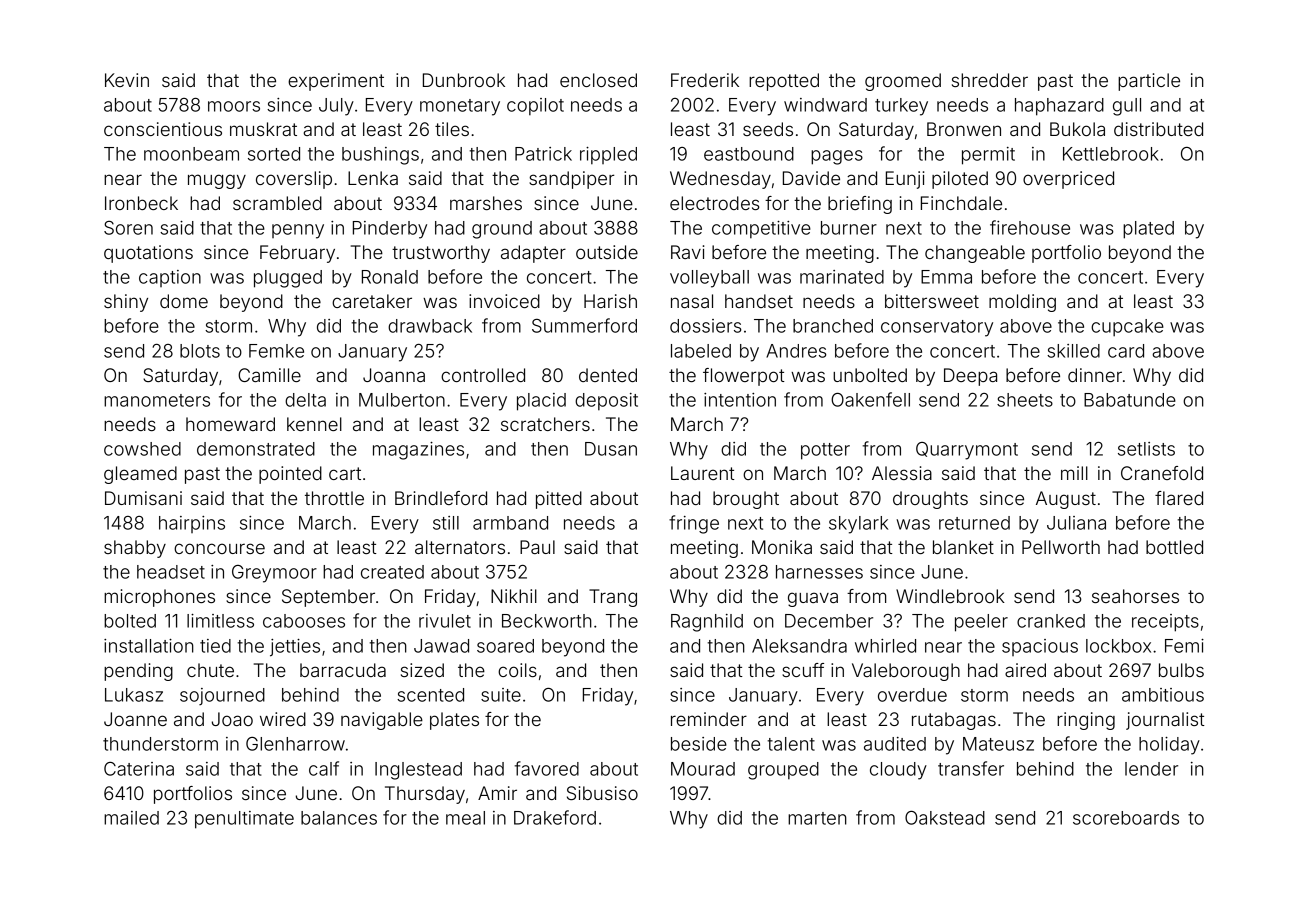 The height and width of the screenshot is (924, 1308). I want to click on scoreboards, so click(1126, 818).
